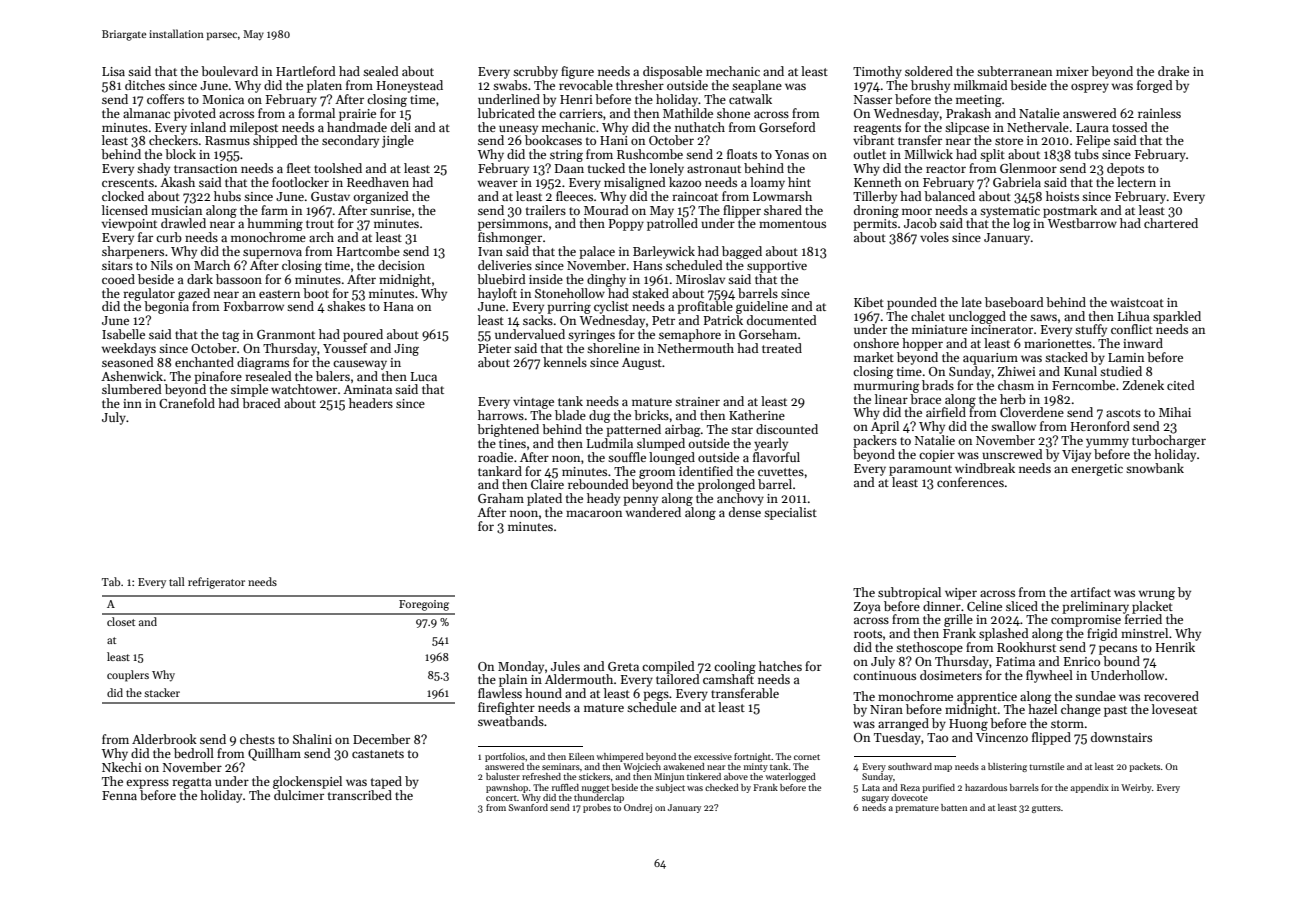 Image resolution: width=1308 pixels, height=924 pixels. Describe the element at coordinates (119, 795) in the page. I see `Fenna` at that location.
